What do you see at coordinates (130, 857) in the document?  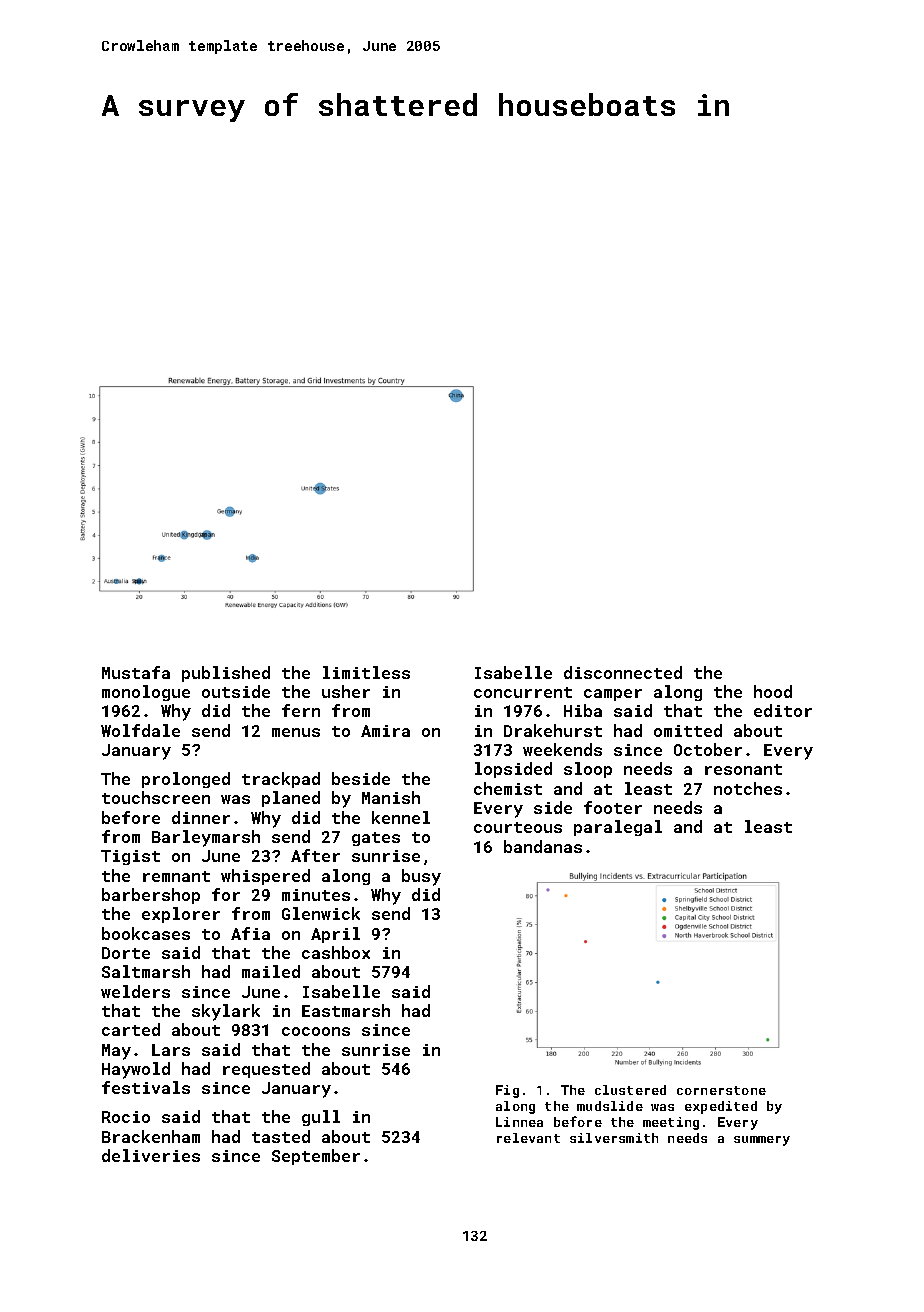 I see `Tigist` at bounding box center [130, 857].
